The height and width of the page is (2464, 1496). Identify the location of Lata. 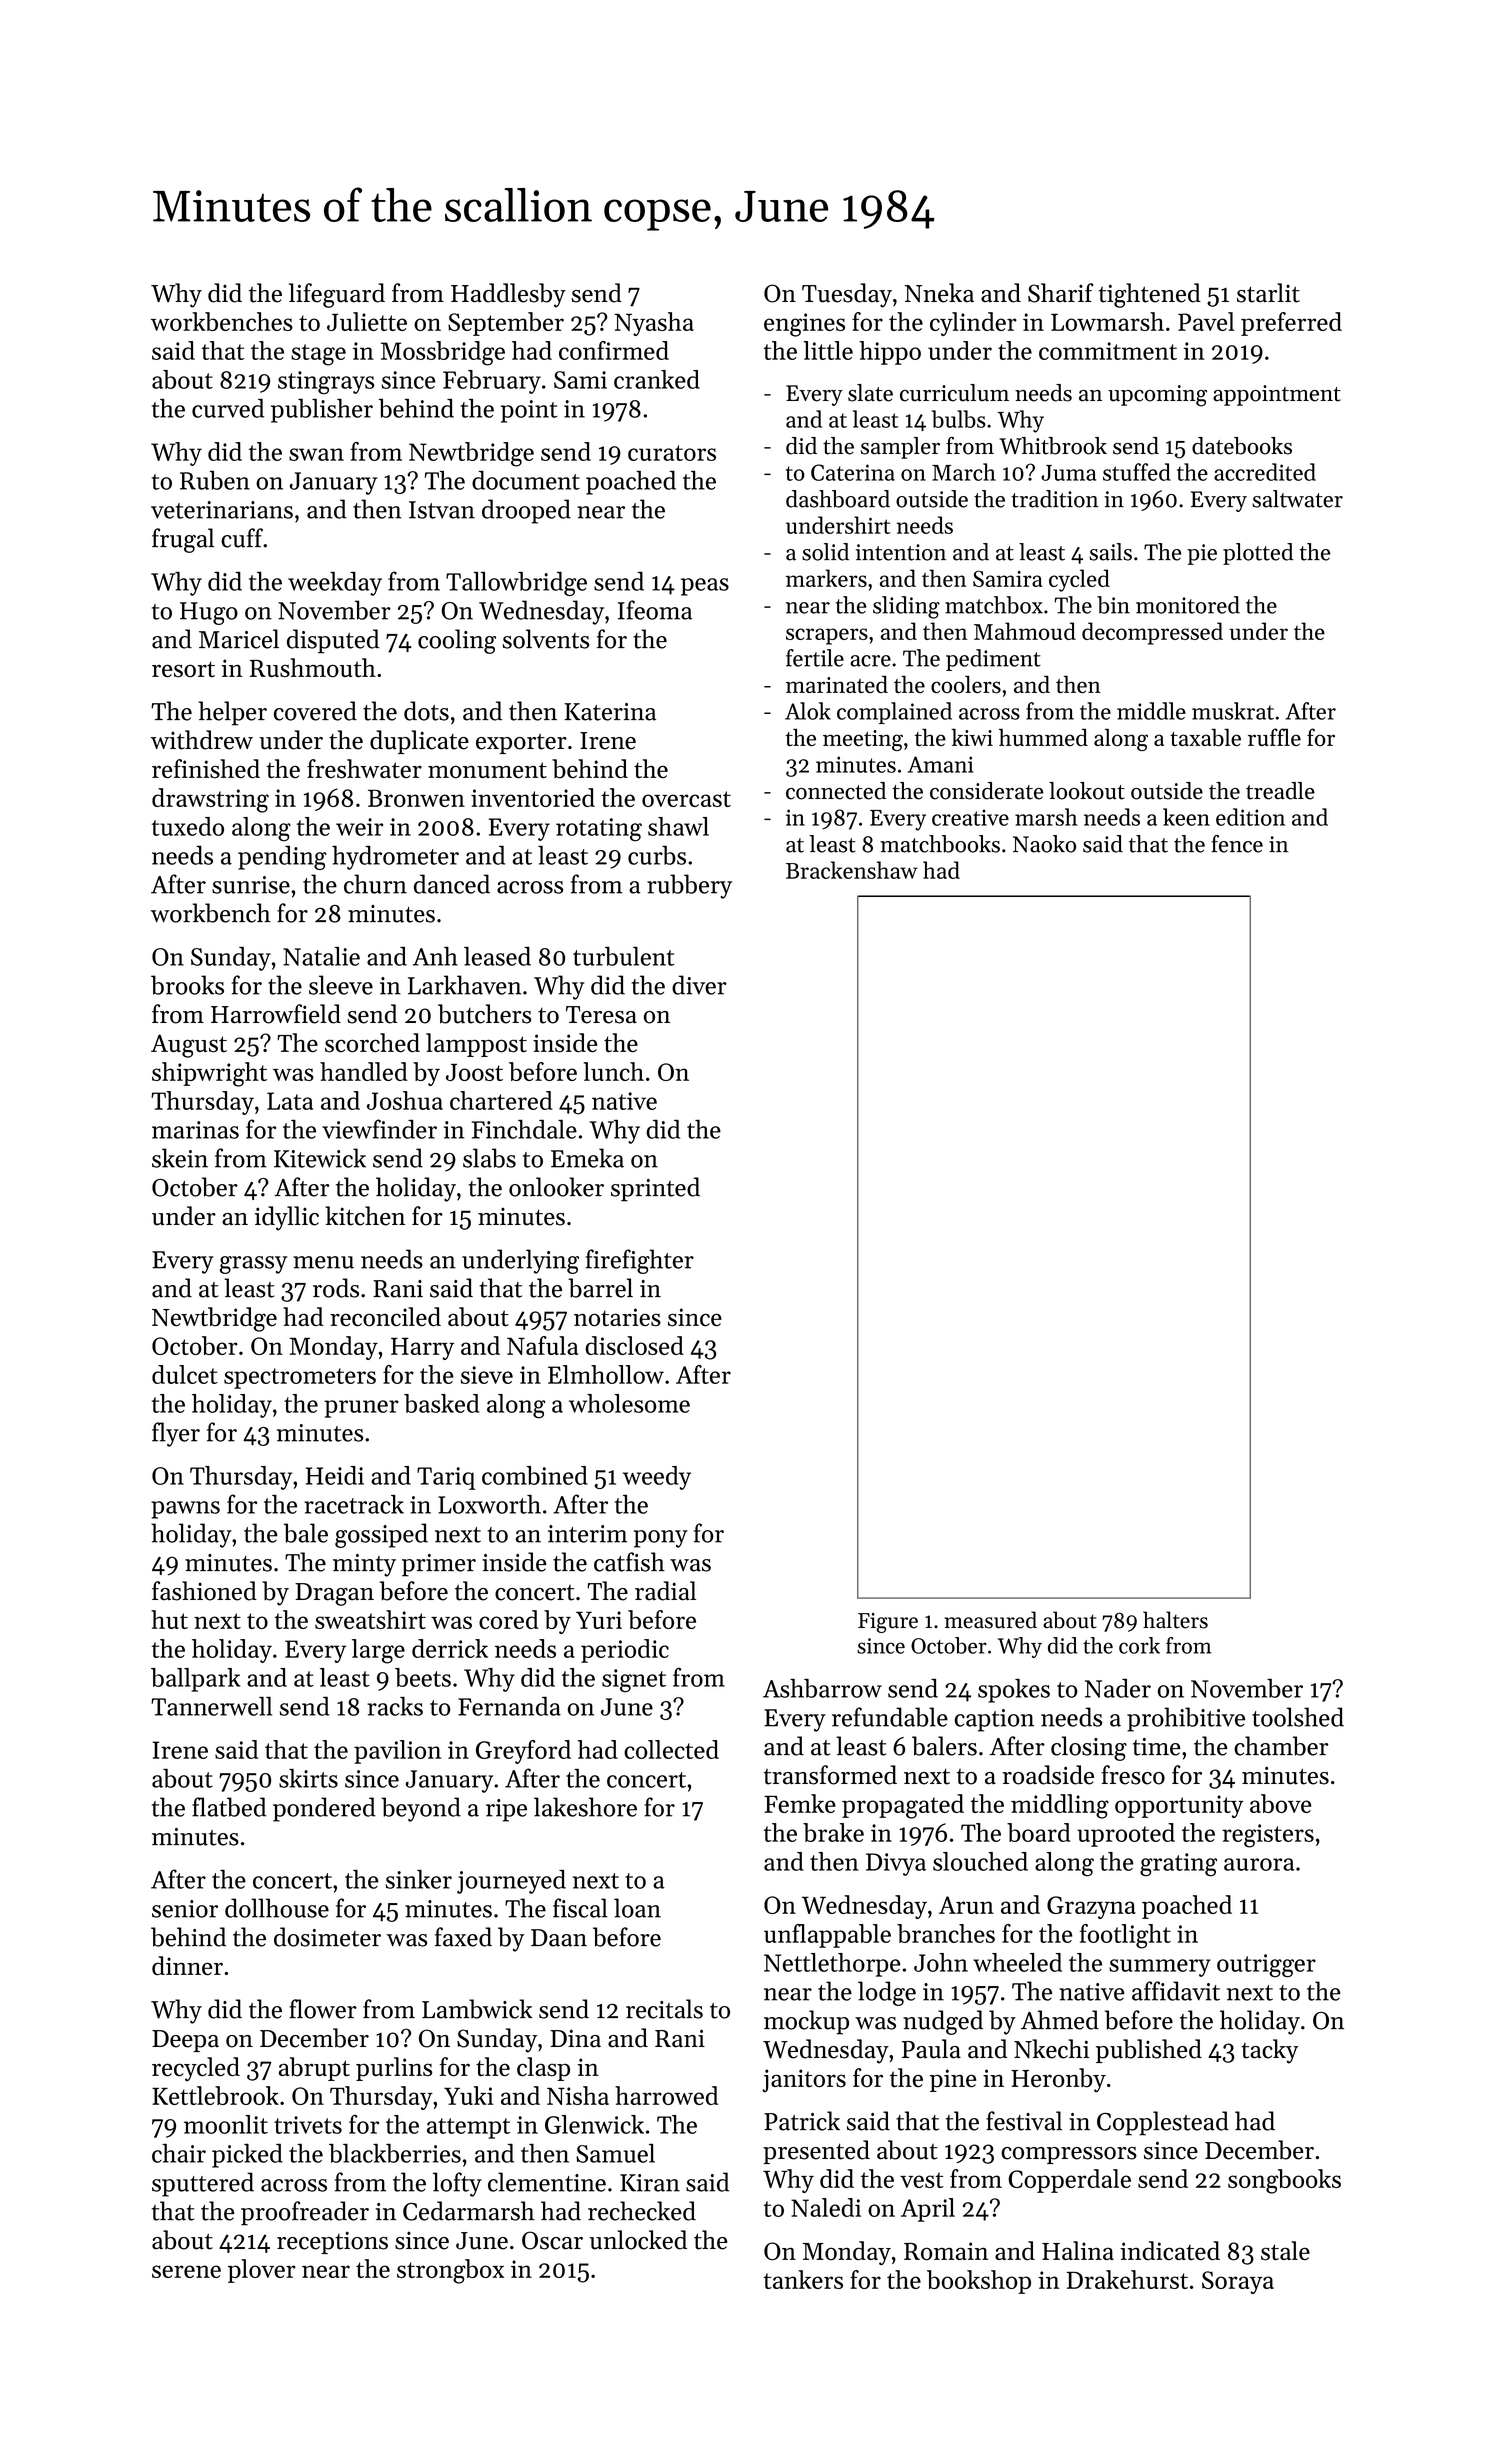
(290, 1101).
